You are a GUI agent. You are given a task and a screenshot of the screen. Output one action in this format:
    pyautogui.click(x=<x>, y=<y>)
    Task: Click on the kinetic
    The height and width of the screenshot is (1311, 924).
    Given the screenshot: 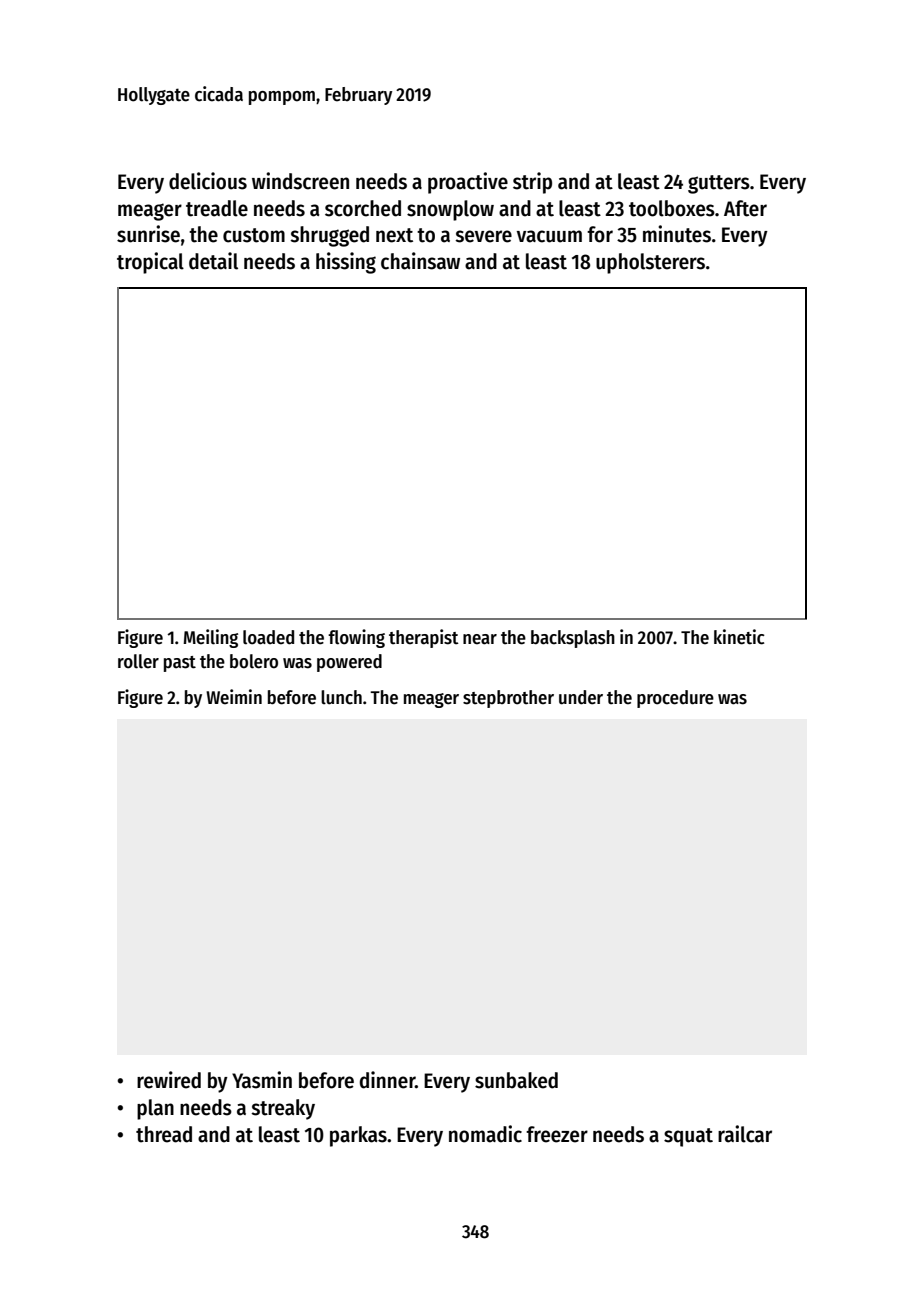 What is the action you would take?
    pyautogui.click(x=739, y=637)
